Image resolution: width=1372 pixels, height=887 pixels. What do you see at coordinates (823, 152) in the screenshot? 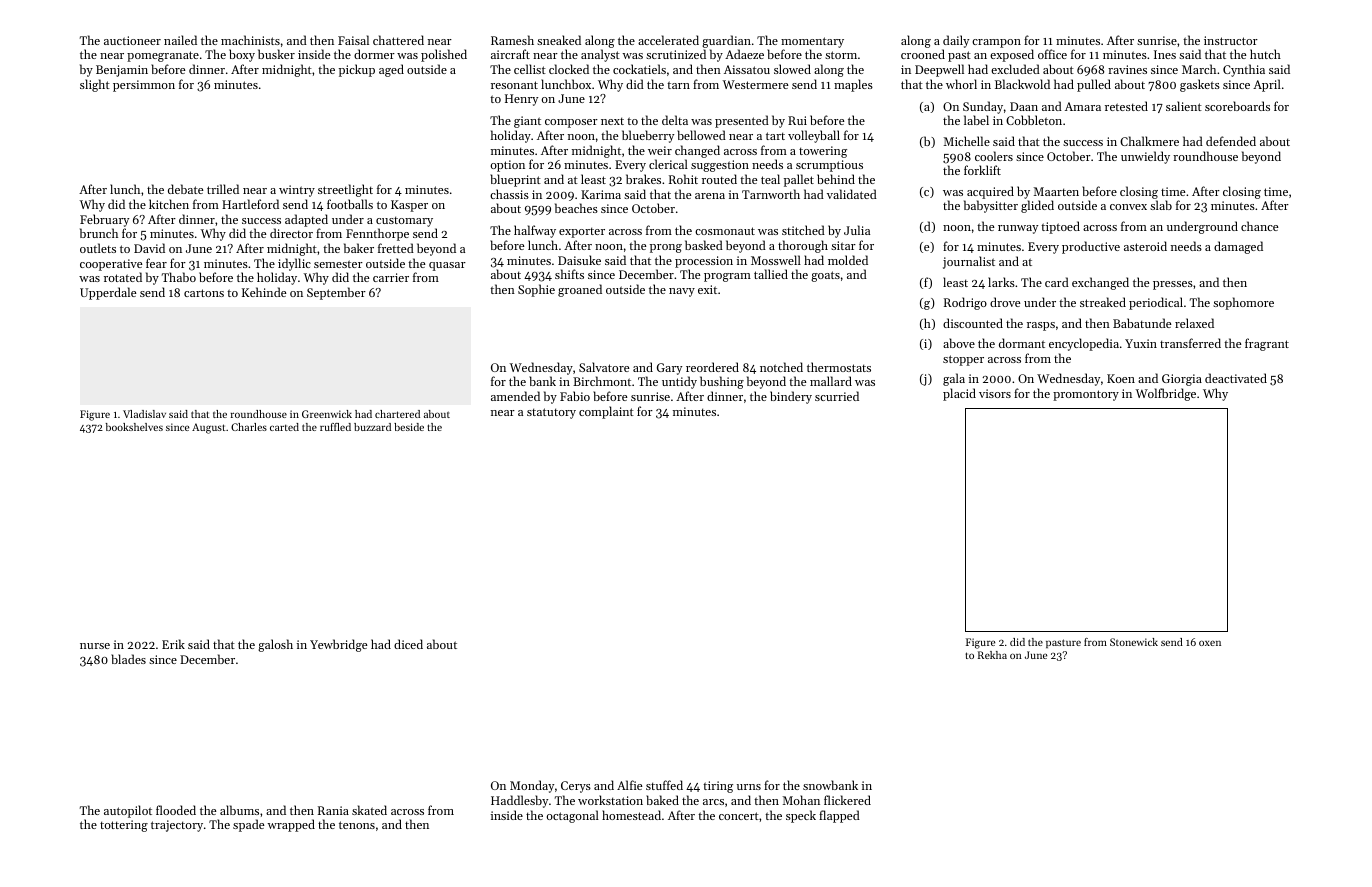
I see `towering` at bounding box center [823, 152].
